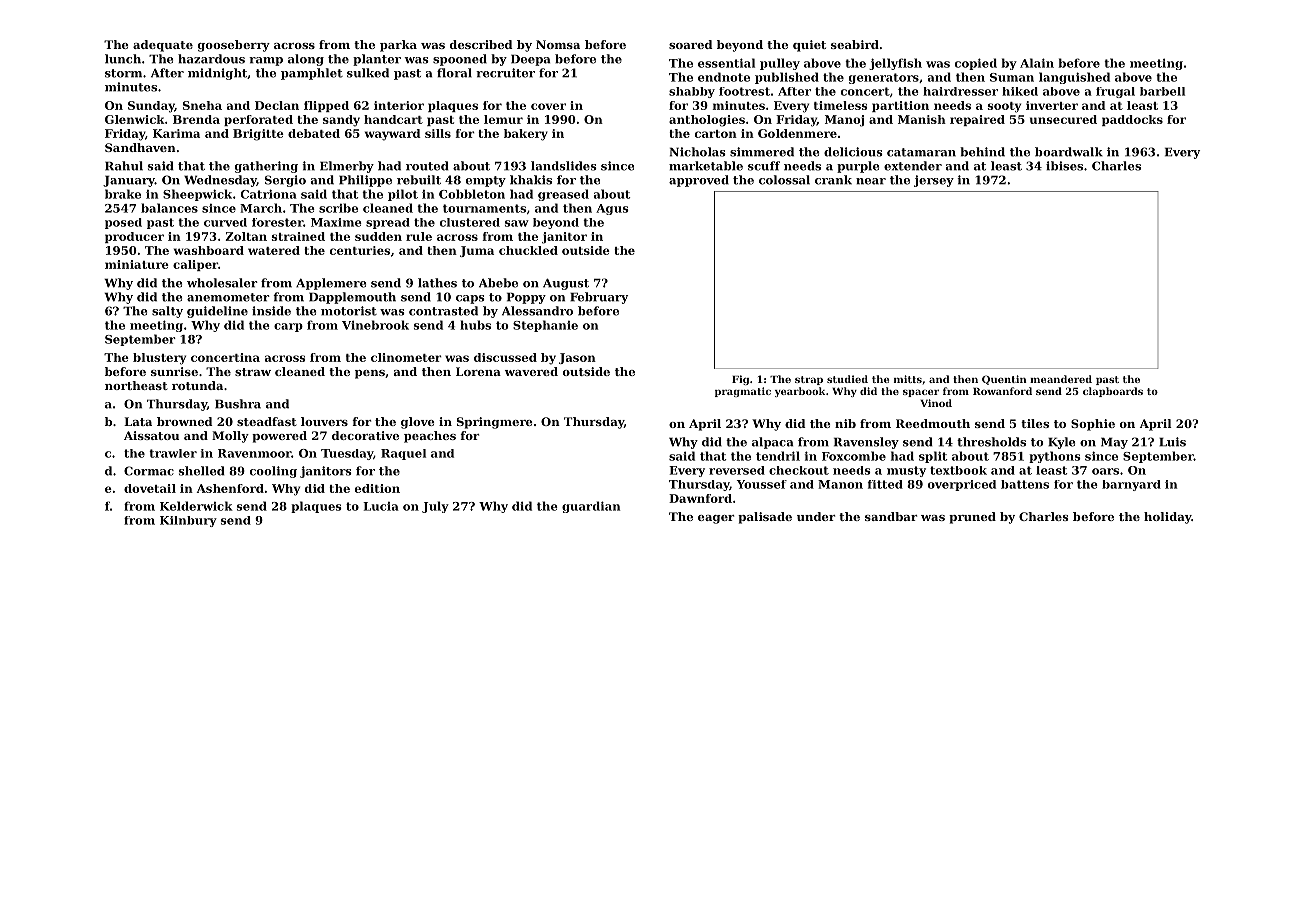 This screenshot has height=924, width=1308. Describe the element at coordinates (123, 194) in the screenshot. I see `brake` at that location.
